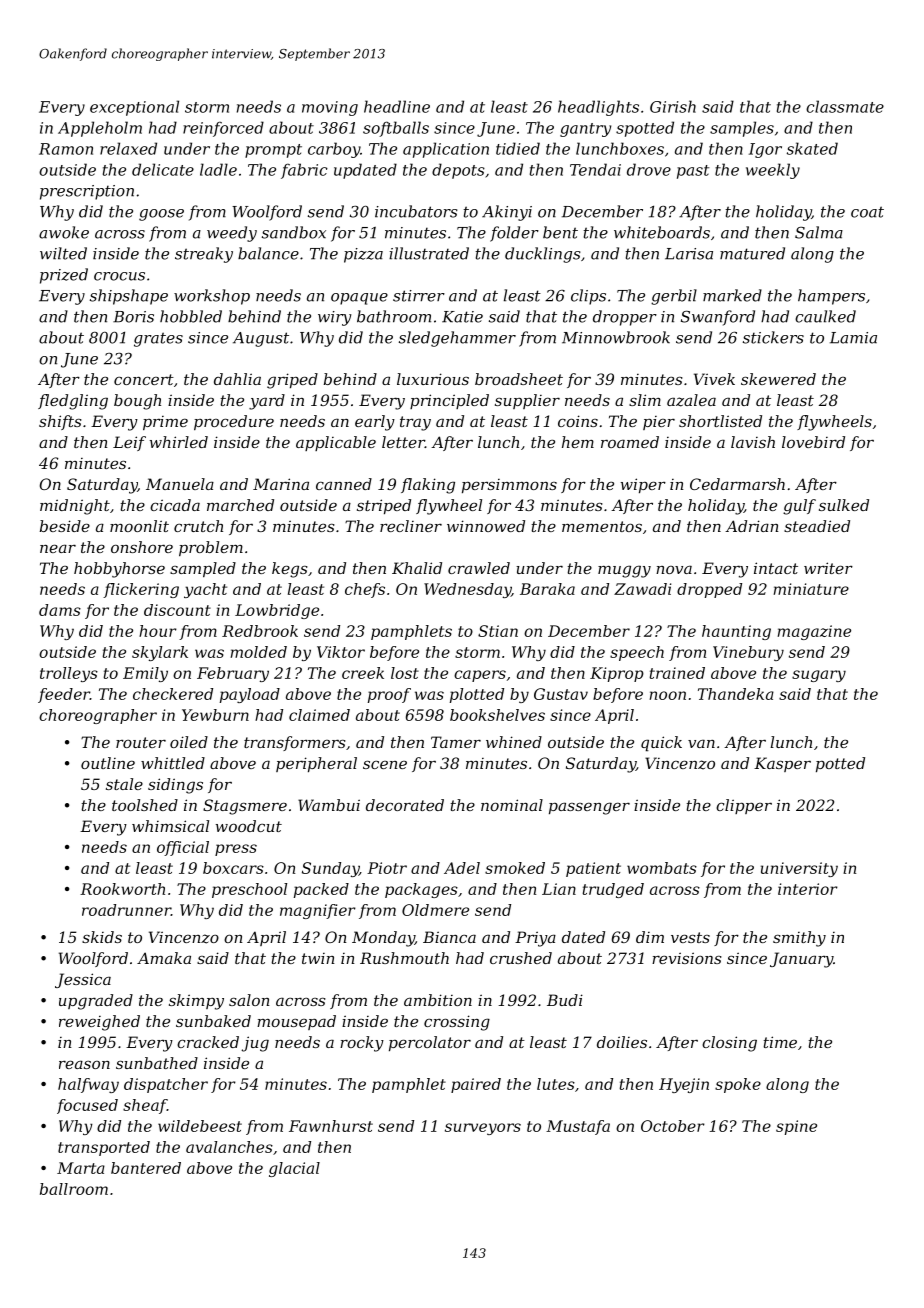 Image resolution: width=924 pixels, height=1308 pixels. What do you see at coordinates (397, 106) in the document?
I see `headline` at bounding box center [397, 106].
